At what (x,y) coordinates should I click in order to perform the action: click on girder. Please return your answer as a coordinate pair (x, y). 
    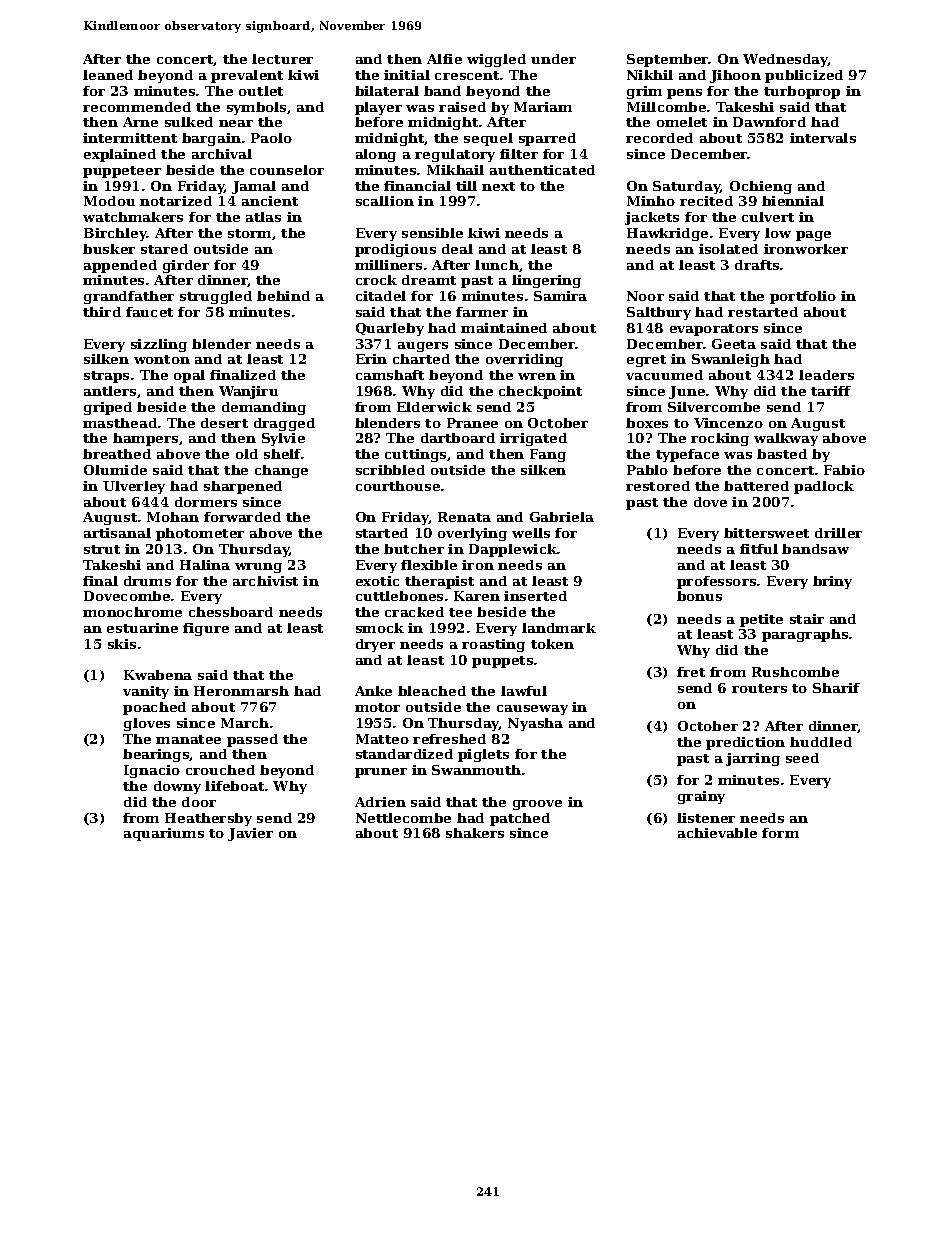
    Looking at the image, I should click on (186, 266).
